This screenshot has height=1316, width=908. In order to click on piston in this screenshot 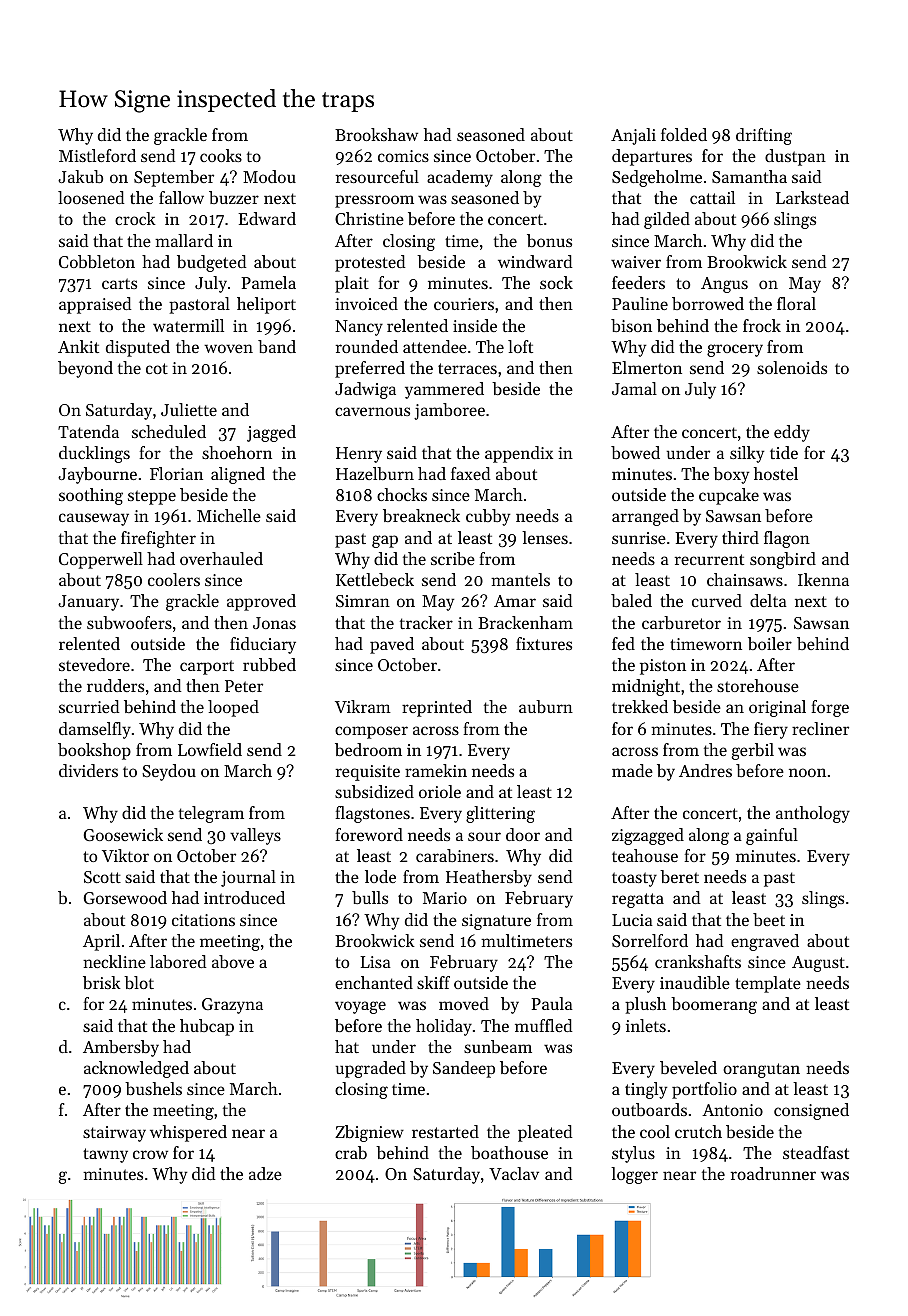, I will do `click(663, 667)`.
